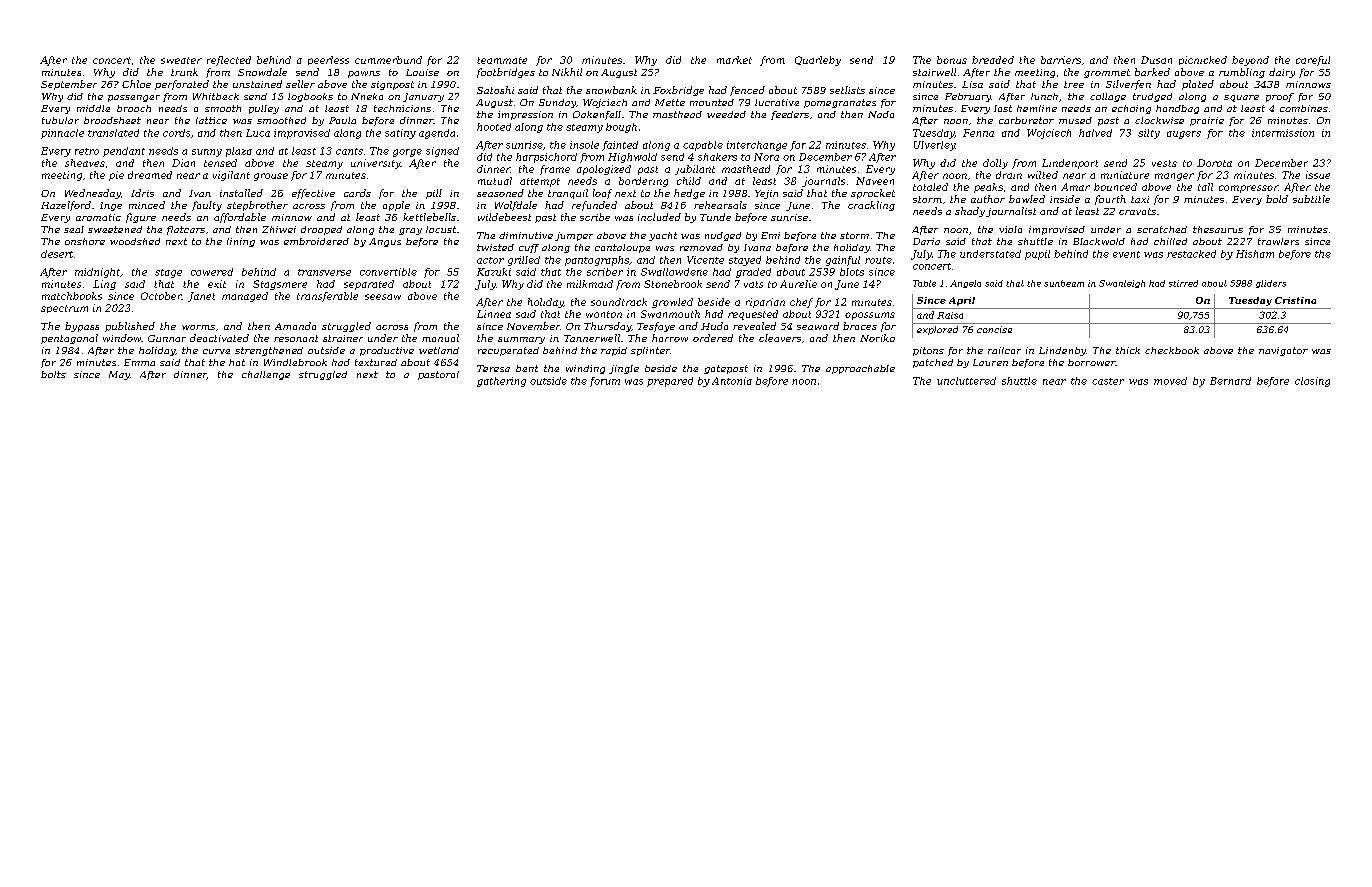 The height and width of the document is (887, 1372). What do you see at coordinates (1282, 73) in the document?
I see `dairy` at bounding box center [1282, 73].
